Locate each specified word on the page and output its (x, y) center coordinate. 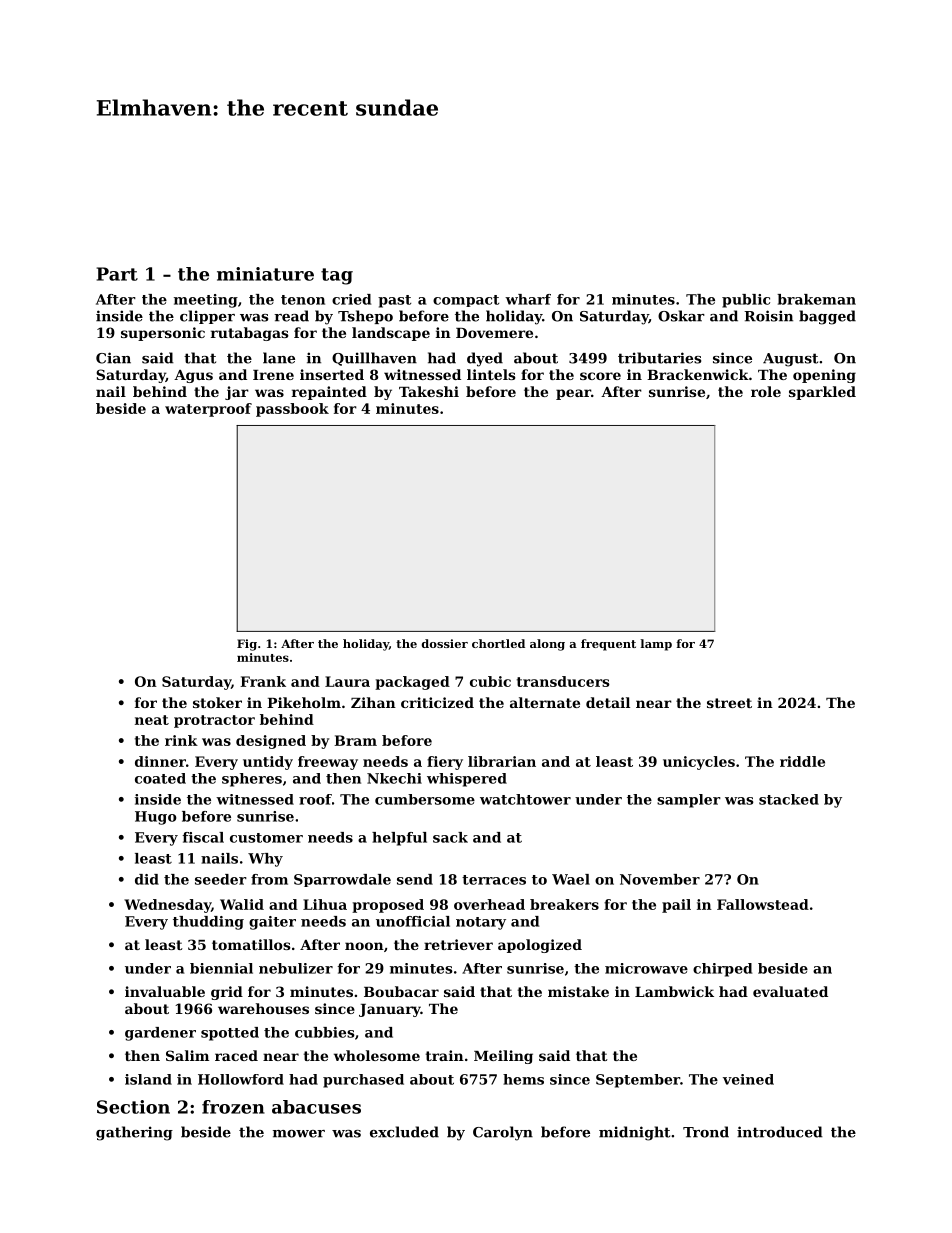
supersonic (163, 334)
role (766, 391)
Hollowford (241, 1079)
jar (237, 393)
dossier (445, 643)
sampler (689, 801)
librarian (502, 761)
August (790, 360)
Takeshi (429, 391)
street (729, 703)
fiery (445, 763)
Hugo (155, 818)
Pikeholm (304, 702)
